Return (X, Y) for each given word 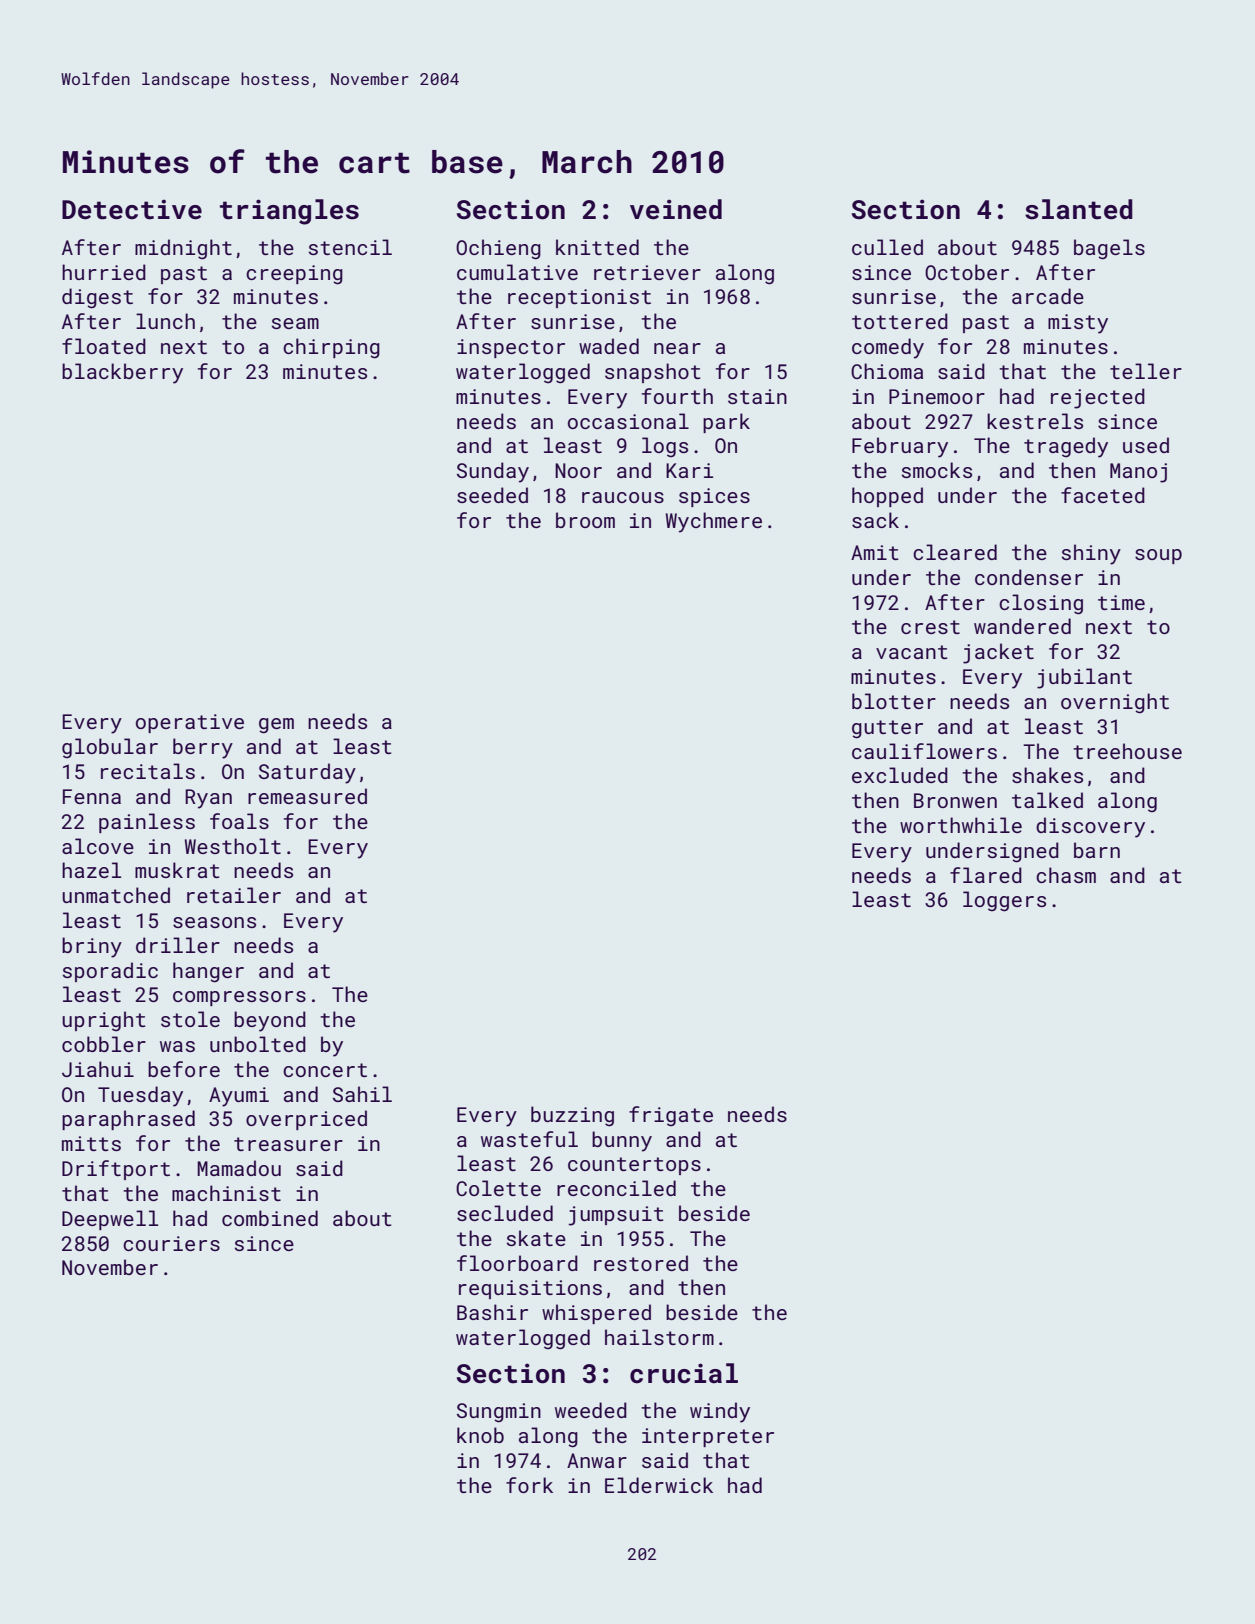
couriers (171, 1243)
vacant (912, 652)
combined (270, 1218)
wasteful (529, 1139)
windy (720, 1412)
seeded (492, 495)
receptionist (579, 298)
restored (641, 1263)
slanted (1079, 209)
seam (295, 323)
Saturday (307, 773)
